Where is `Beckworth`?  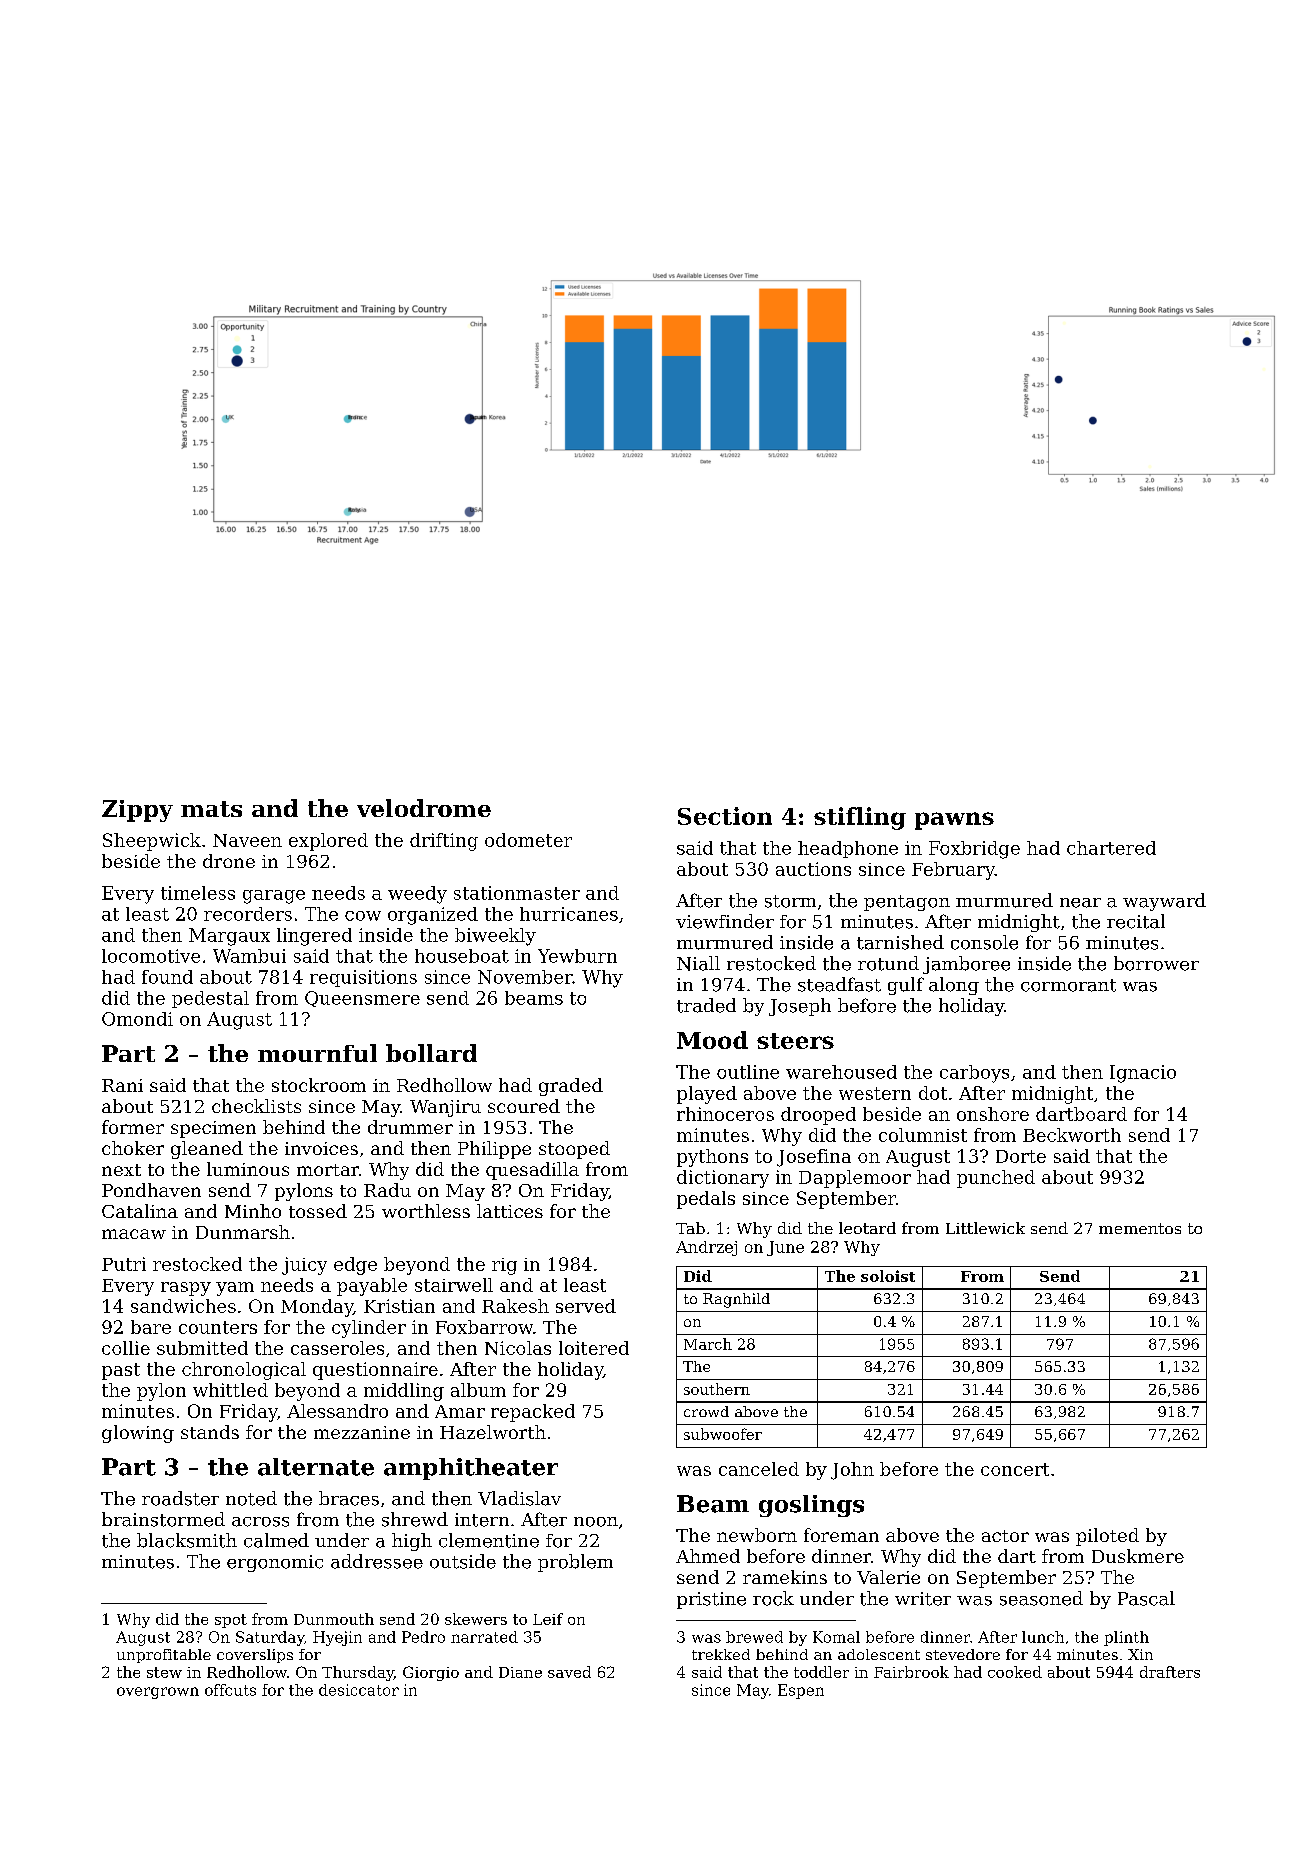
Beckworth is located at coordinates (1072, 1135).
